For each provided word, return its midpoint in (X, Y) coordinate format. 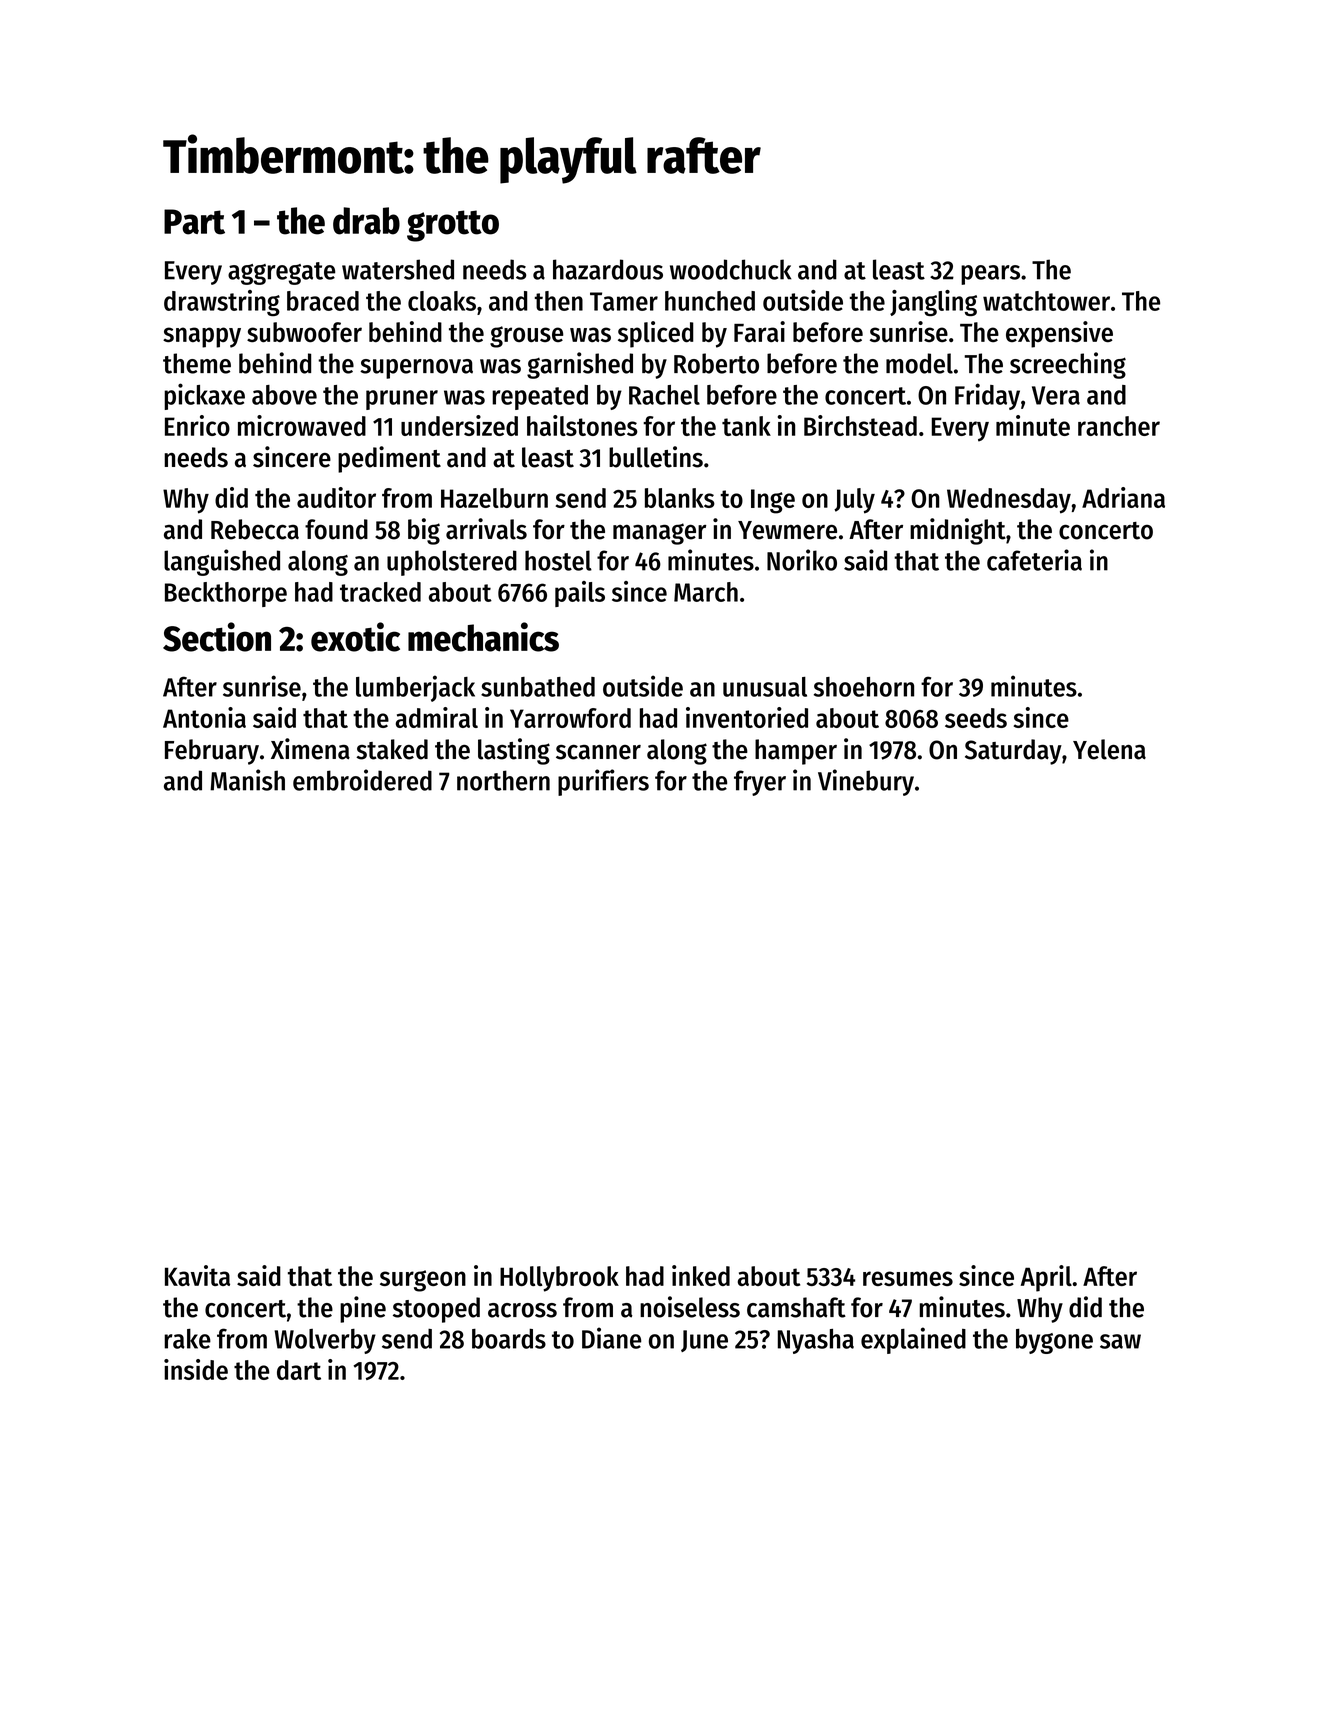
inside (196, 1369)
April (1046, 1278)
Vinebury (866, 782)
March (706, 592)
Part (194, 222)
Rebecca (255, 529)
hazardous (608, 269)
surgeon (423, 1281)
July (854, 501)
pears (990, 275)
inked (701, 1275)
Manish (247, 780)
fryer (760, 783)
